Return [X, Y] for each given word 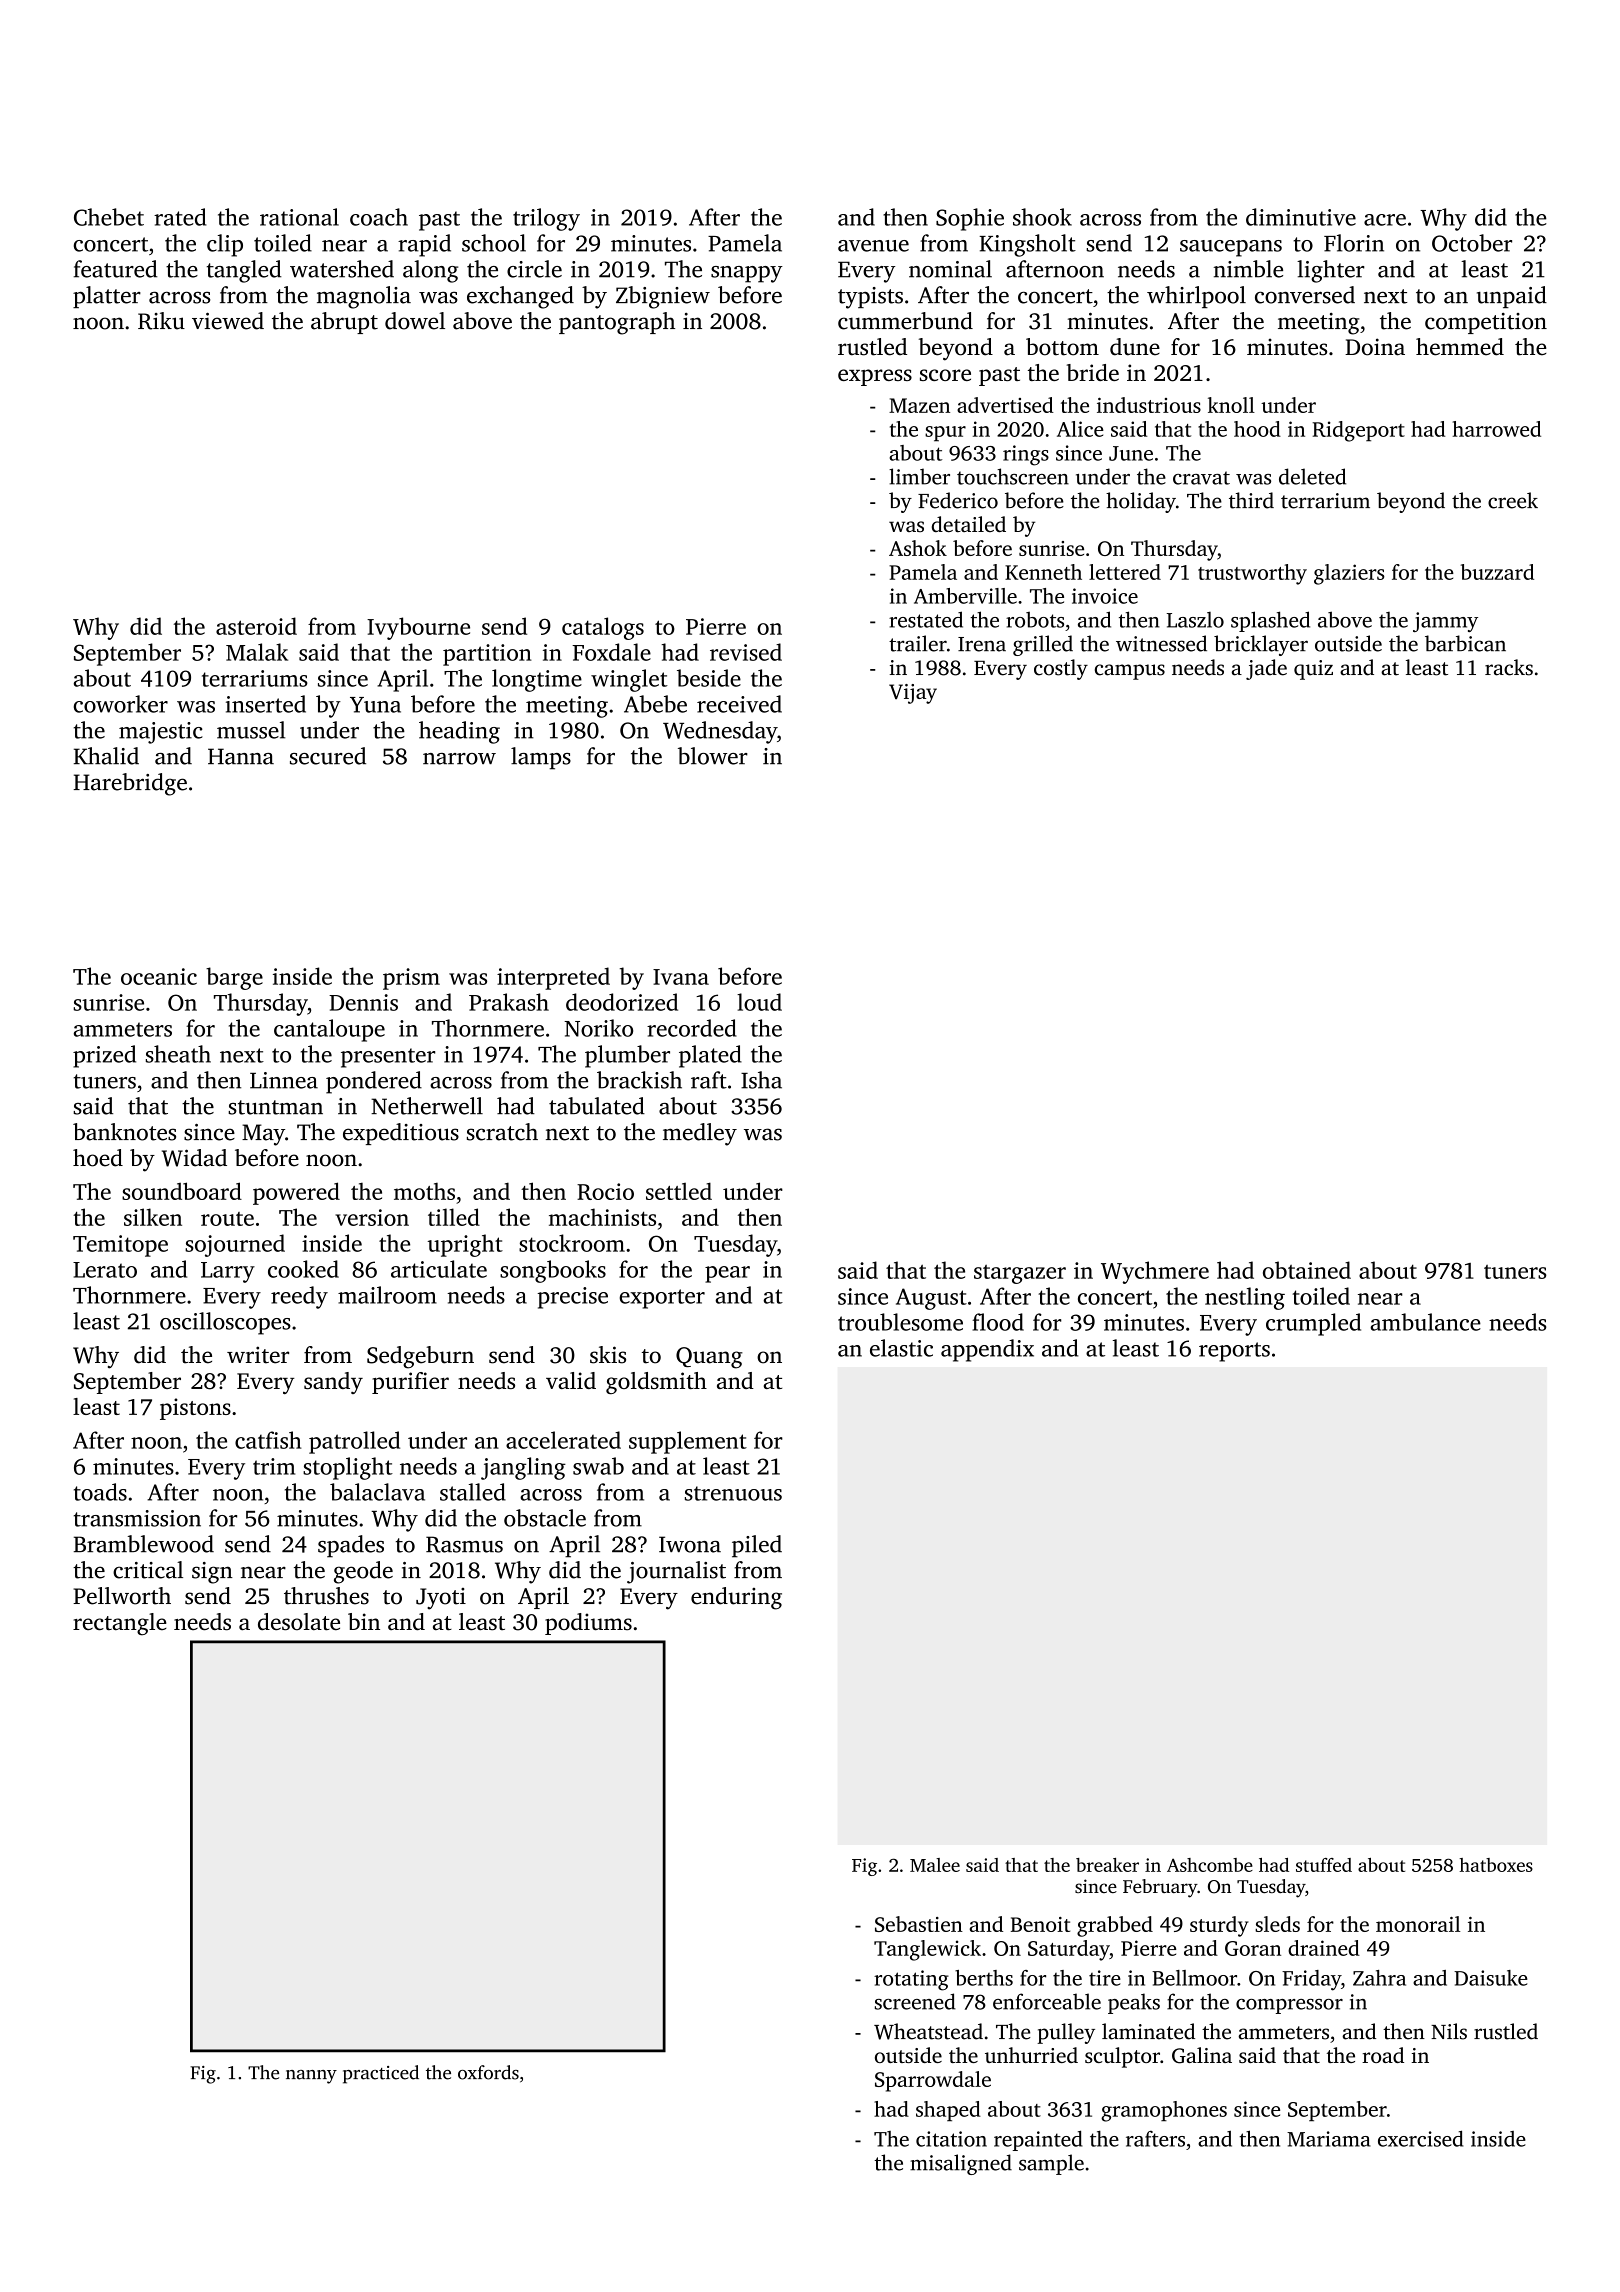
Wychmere [1155, 1272]
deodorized [622, 1002]
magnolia [364, 297]
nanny [311, 2077]
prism [411, 979]
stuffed [1324, 1865]
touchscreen [1013, 476]
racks [1509, 667]
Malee [935, 1865]
